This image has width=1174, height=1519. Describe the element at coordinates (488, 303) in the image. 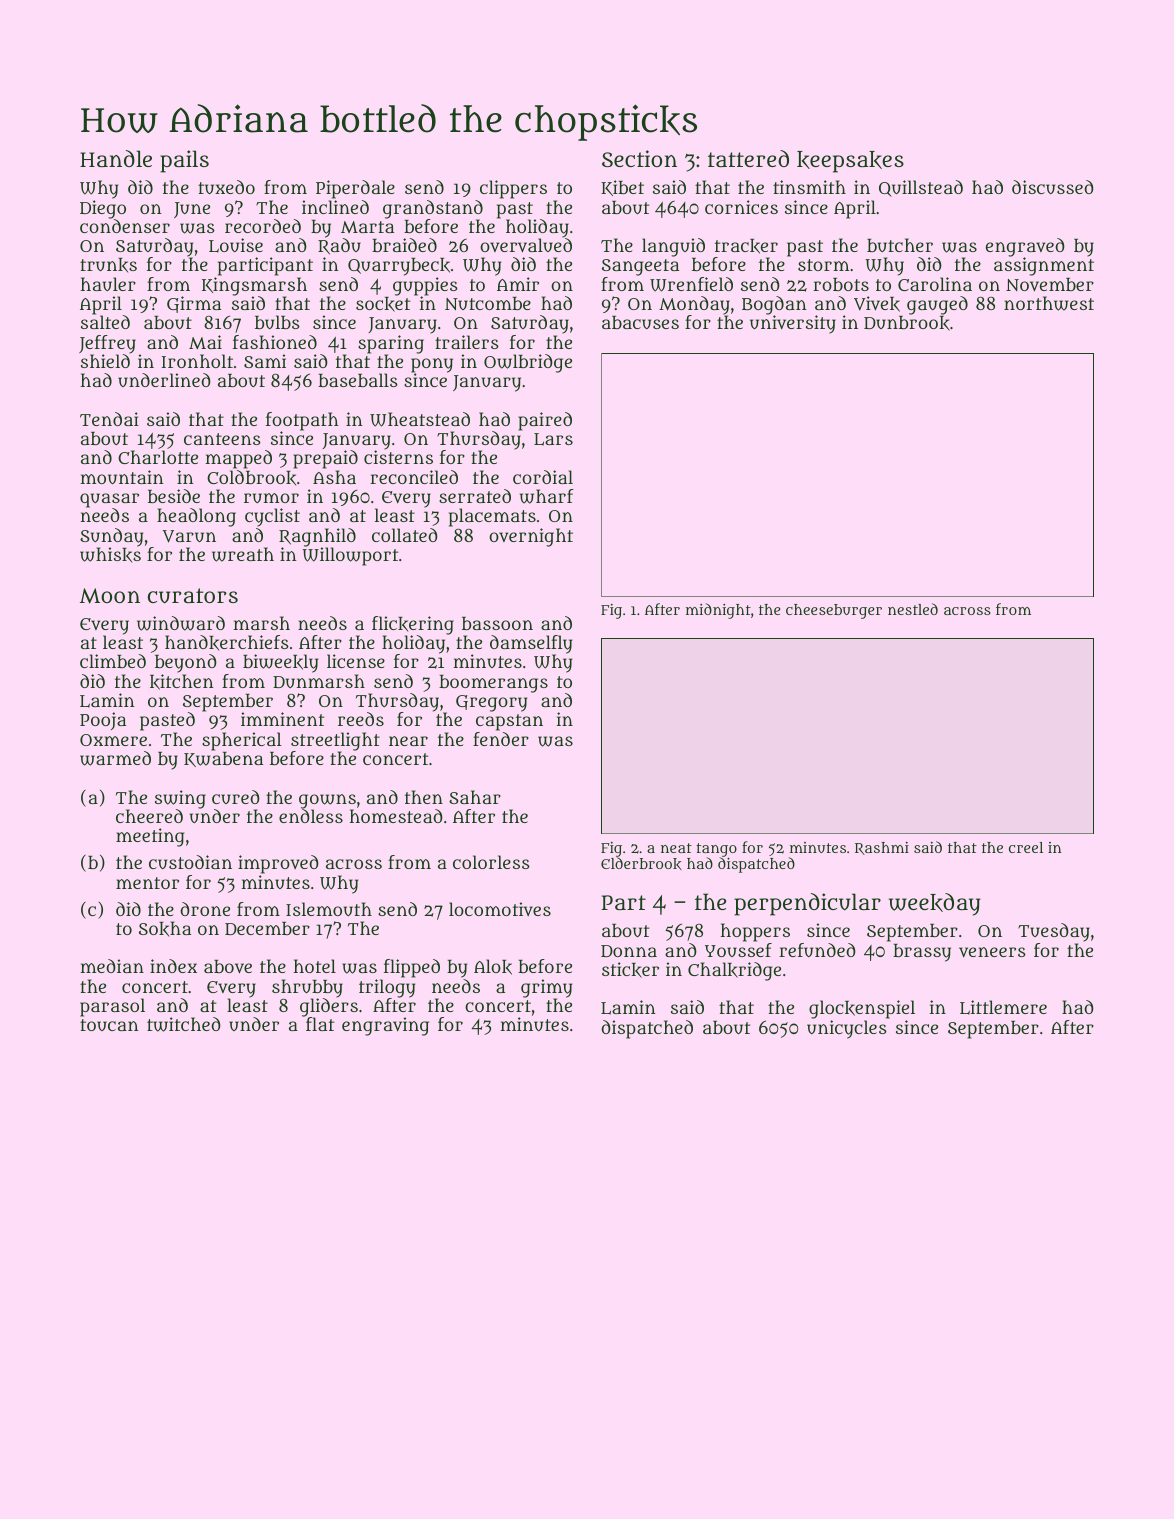

I see `Nutcombe` at that location.
